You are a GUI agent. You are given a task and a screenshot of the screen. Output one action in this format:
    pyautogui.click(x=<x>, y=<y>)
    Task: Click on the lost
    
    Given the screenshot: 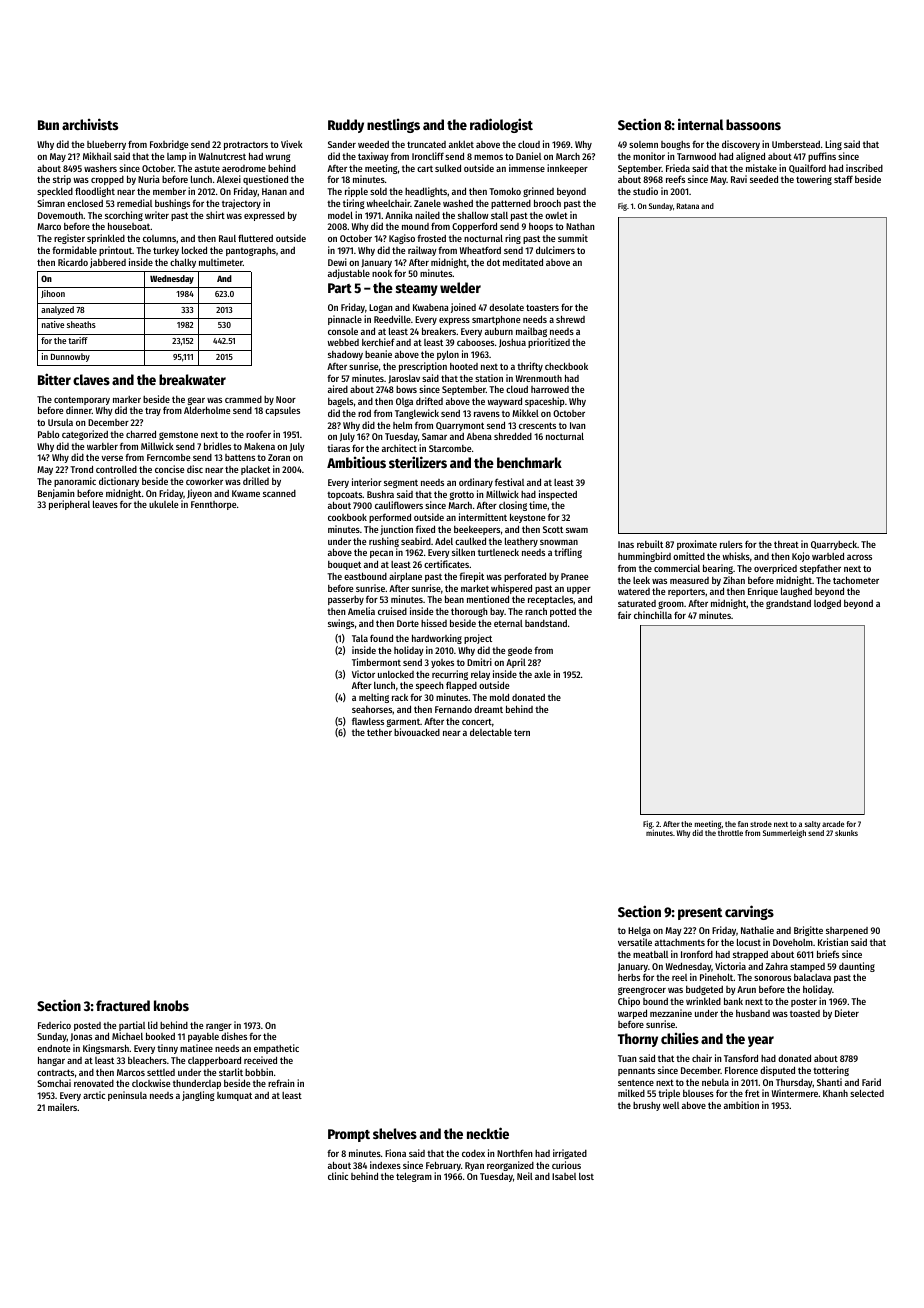 What is the action you would take?
    pyautogui.click(x=586, y=1176)
